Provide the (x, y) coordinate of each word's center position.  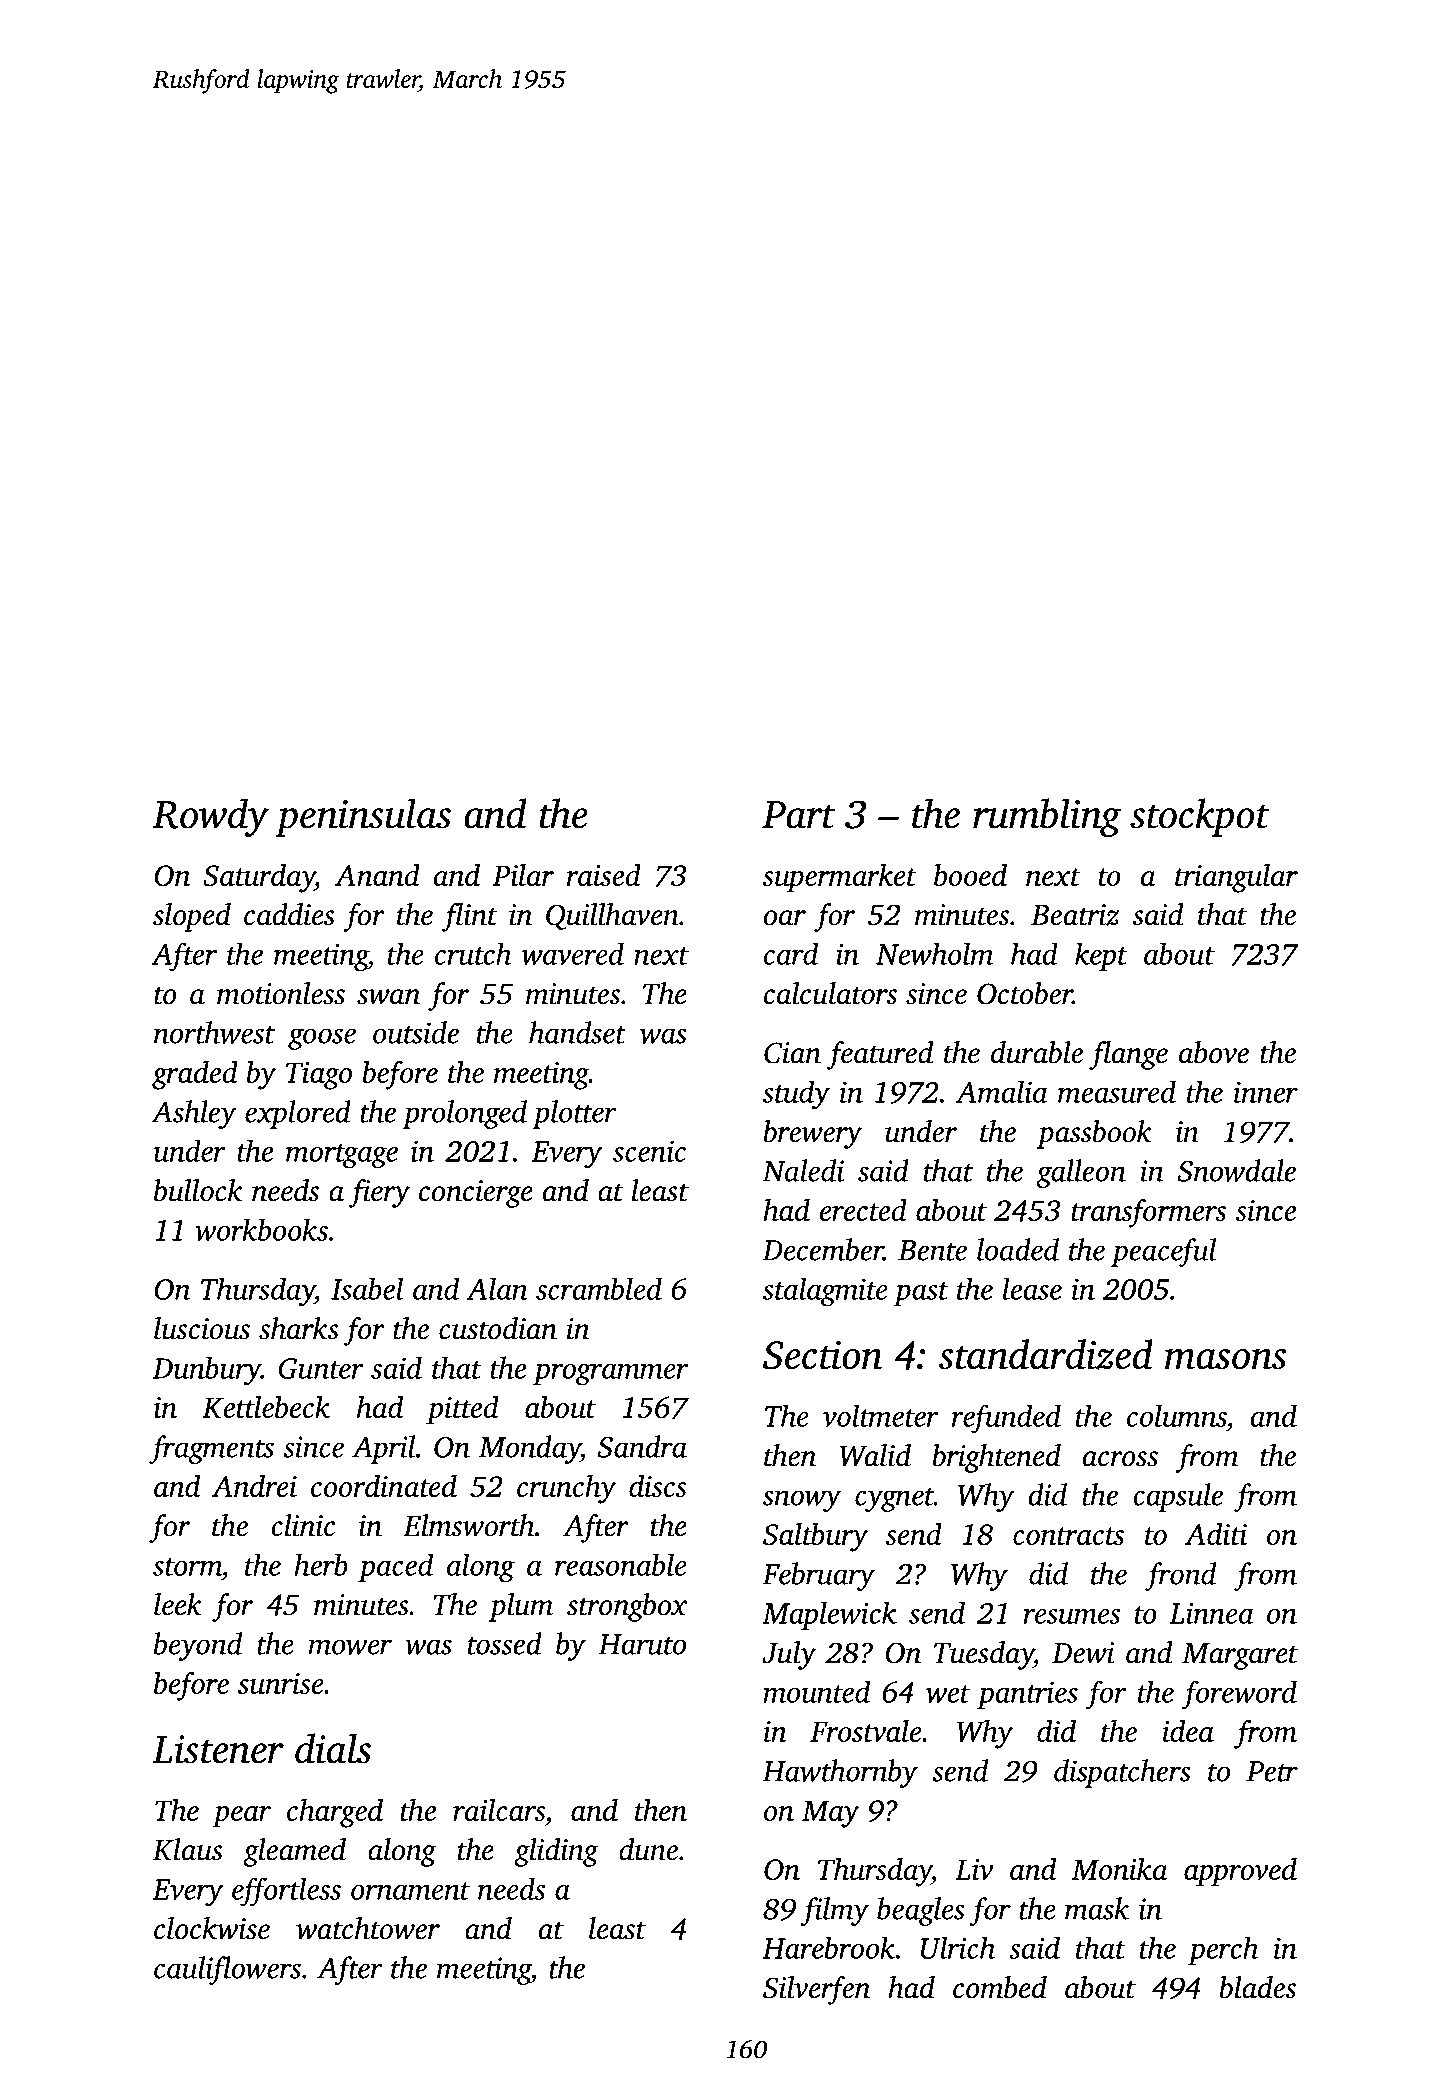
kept (1101, 956)
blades (1257, 1987)
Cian (792, 1053)
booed (970, 874)
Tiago (319, 1076)
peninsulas (363, 817)
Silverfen (816, 1990)
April (383, 1449)
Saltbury (815, 1537)
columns (1176, 1415)
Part (798, 815)
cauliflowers (227, 1970)
